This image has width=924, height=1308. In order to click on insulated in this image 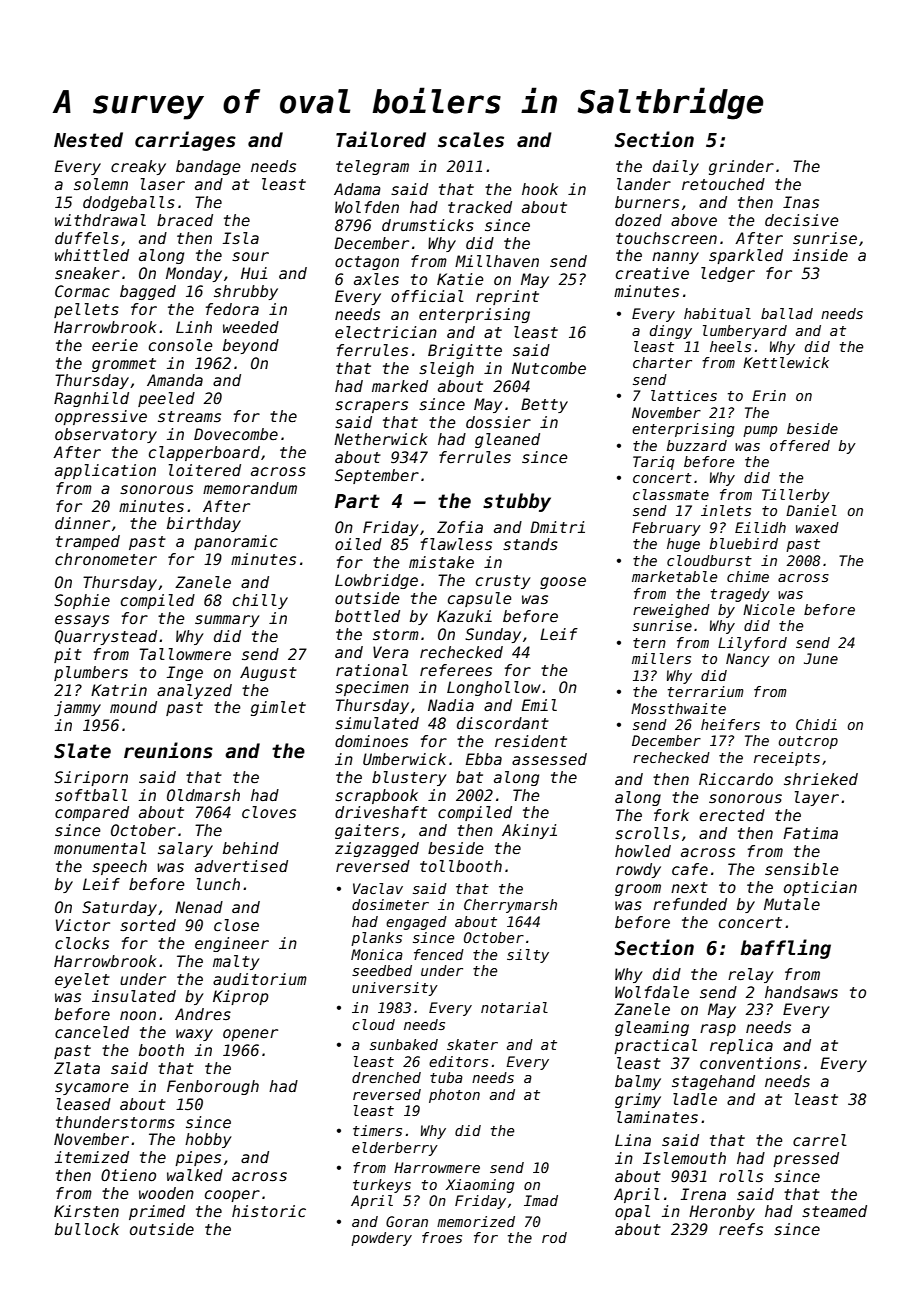, I will do `click(134, 996)`.
